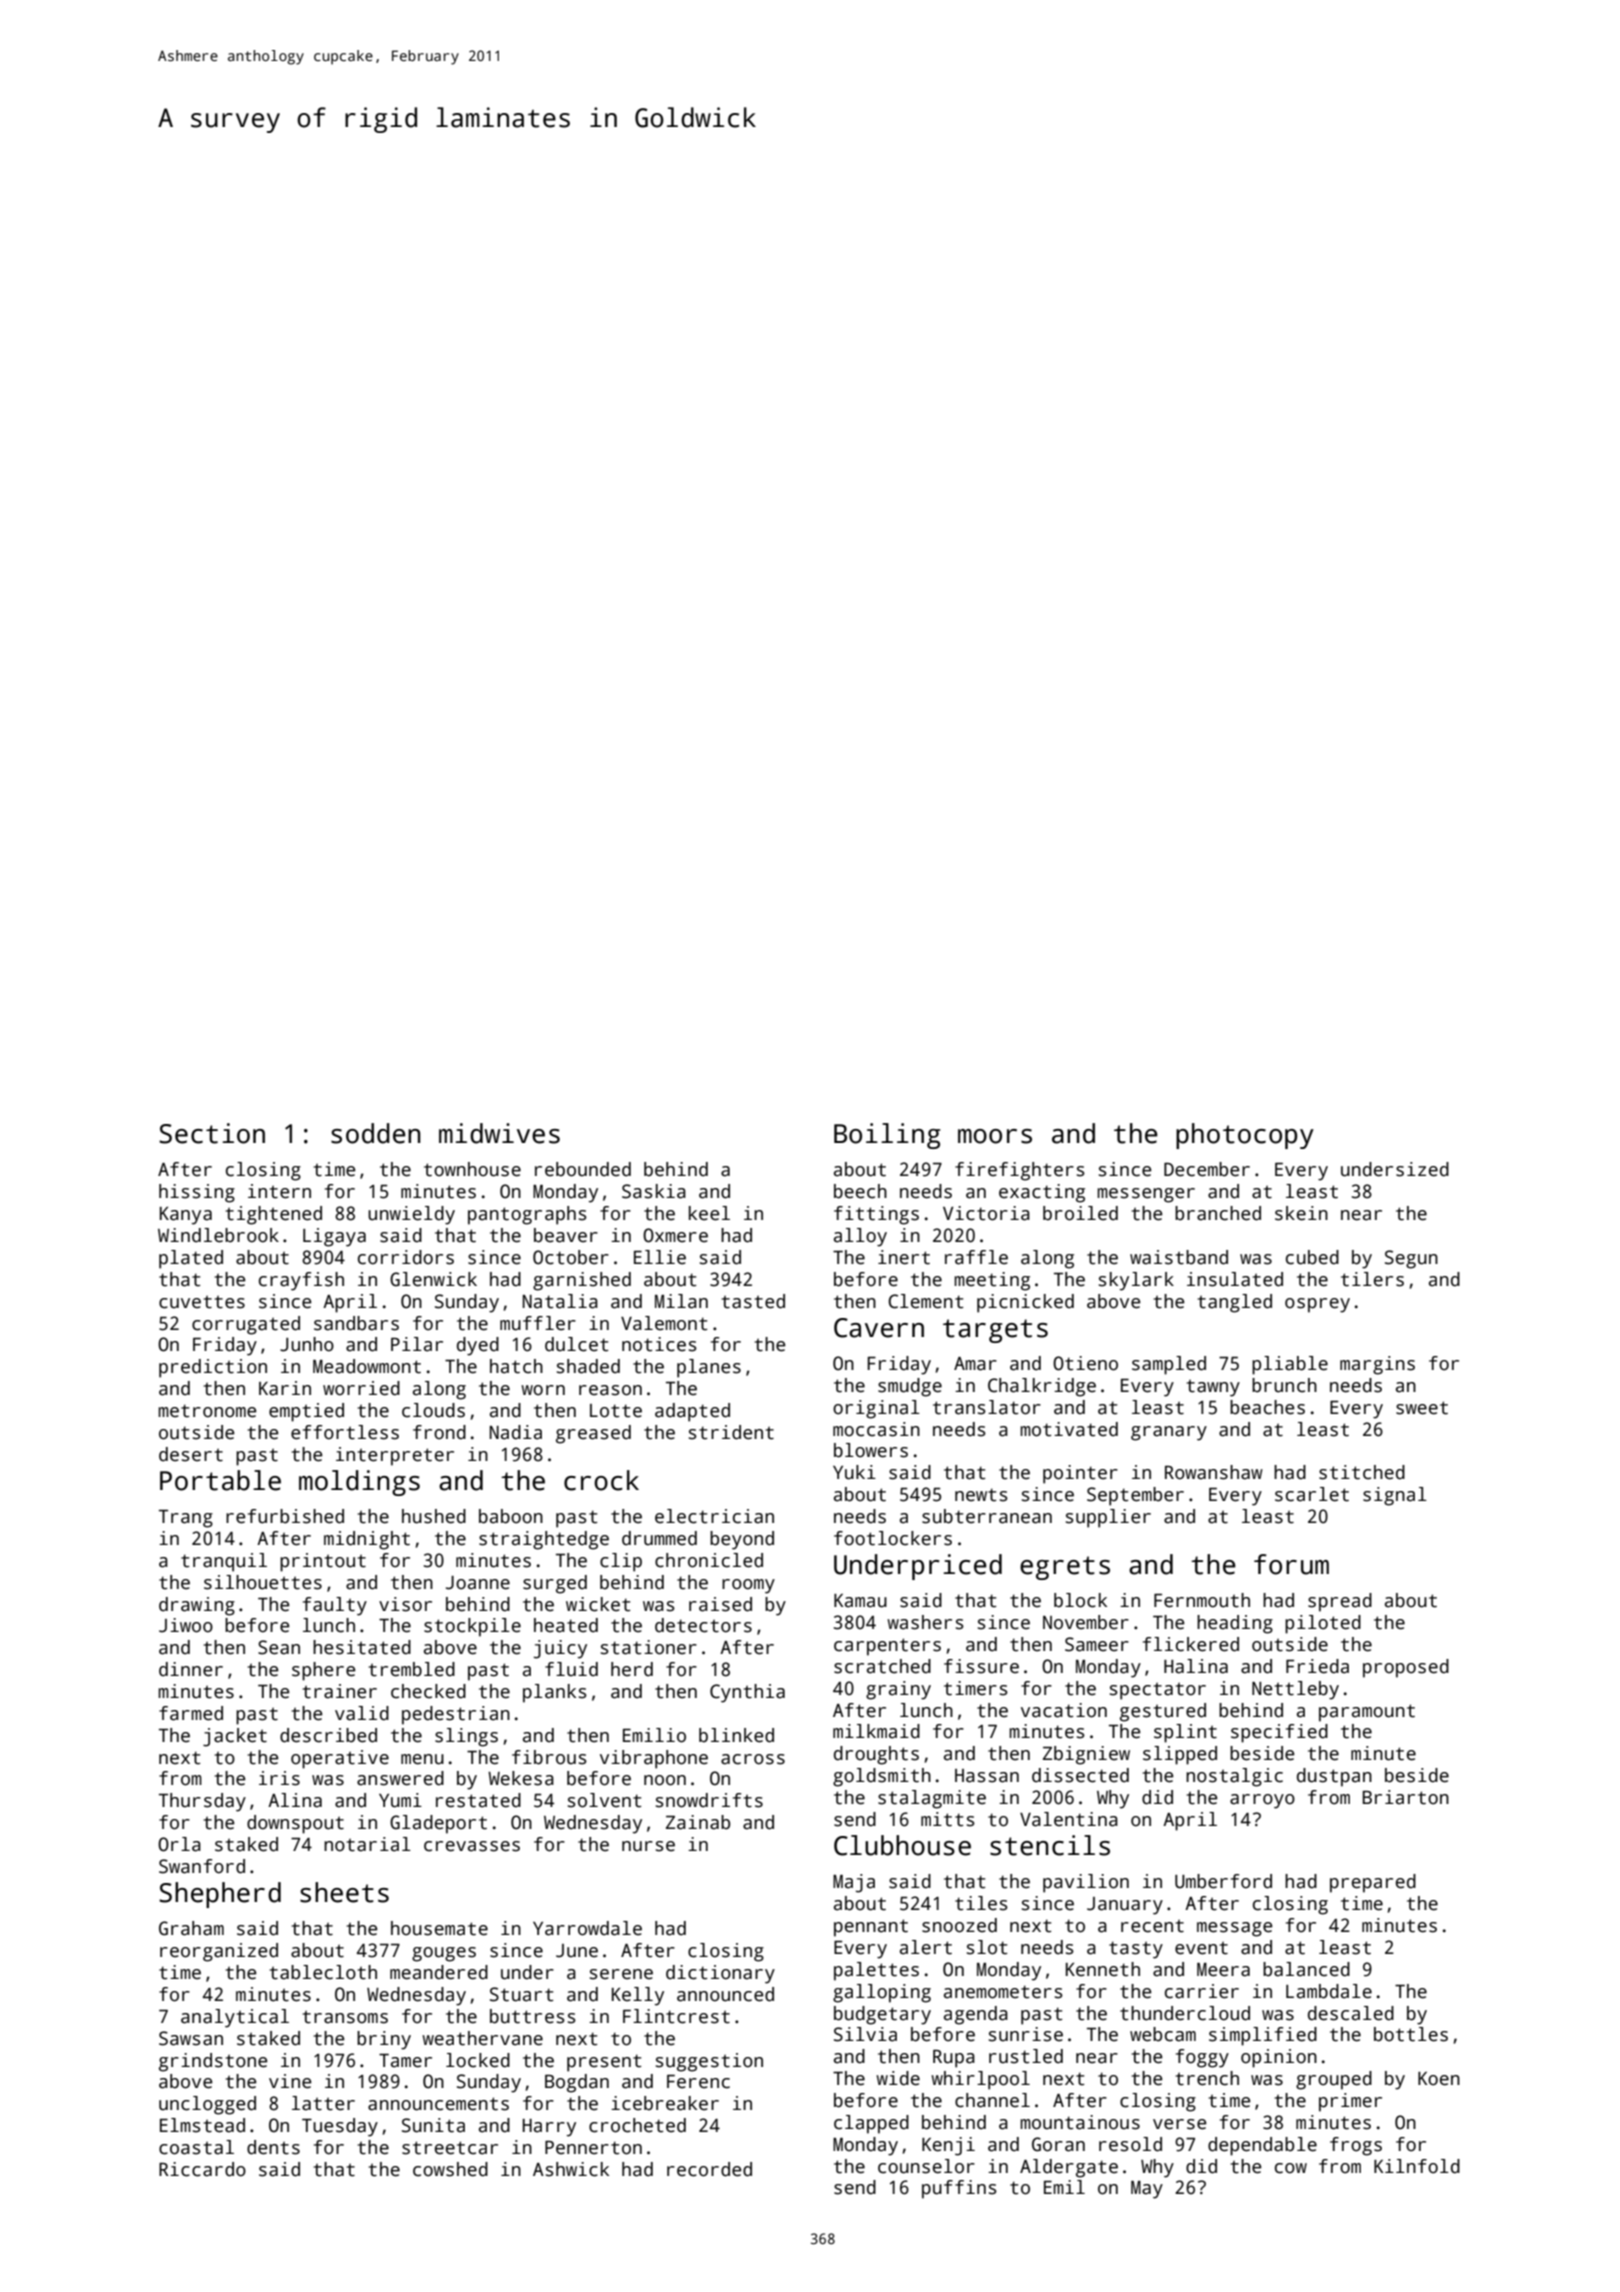 This screenshot has height=2292, width=1620. Describe the element at coordinates (709, 2169) in the screenshot. I see `recorded` at that location.
